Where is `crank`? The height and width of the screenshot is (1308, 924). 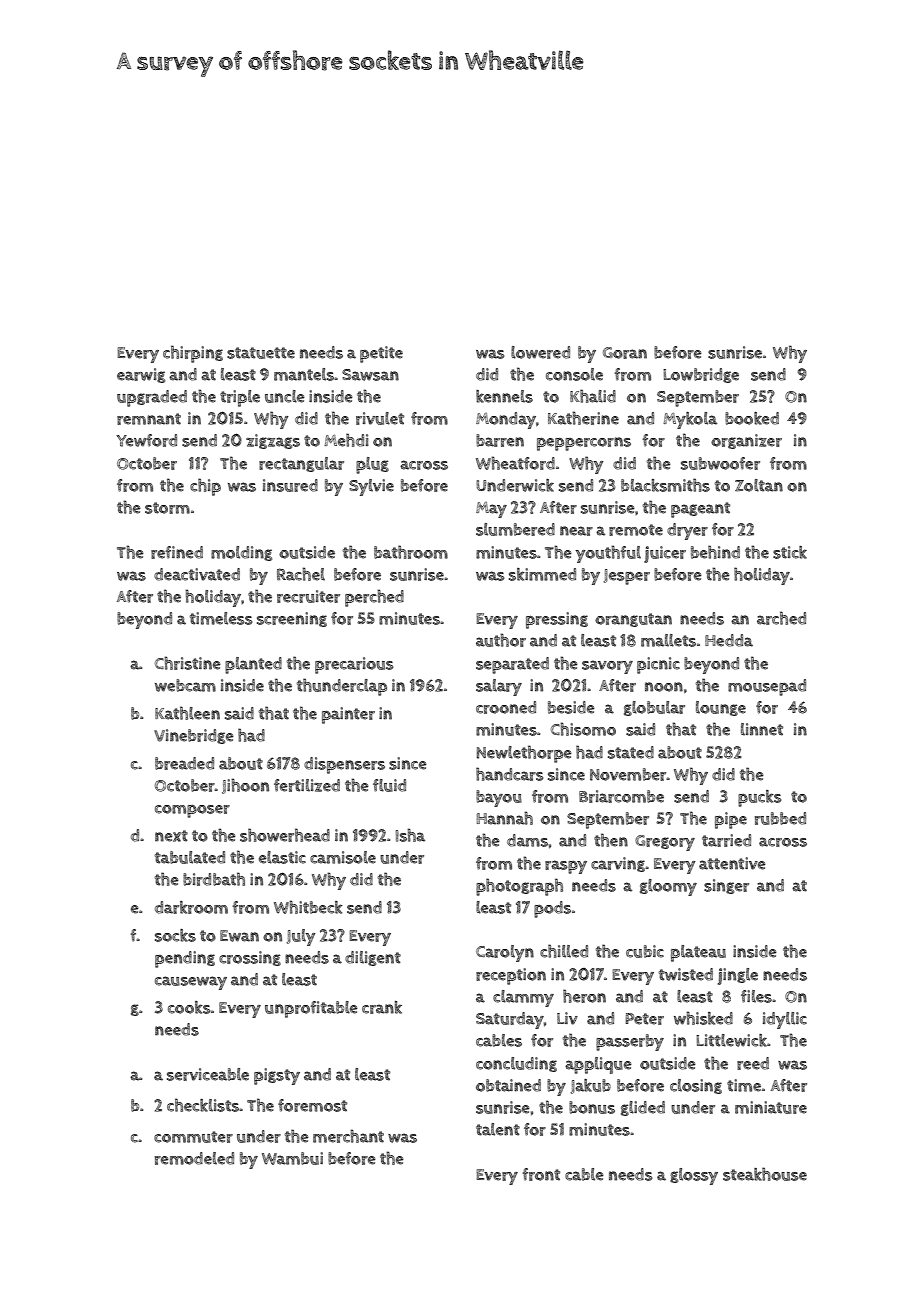 crank is located at coordinates (382, 1007).
